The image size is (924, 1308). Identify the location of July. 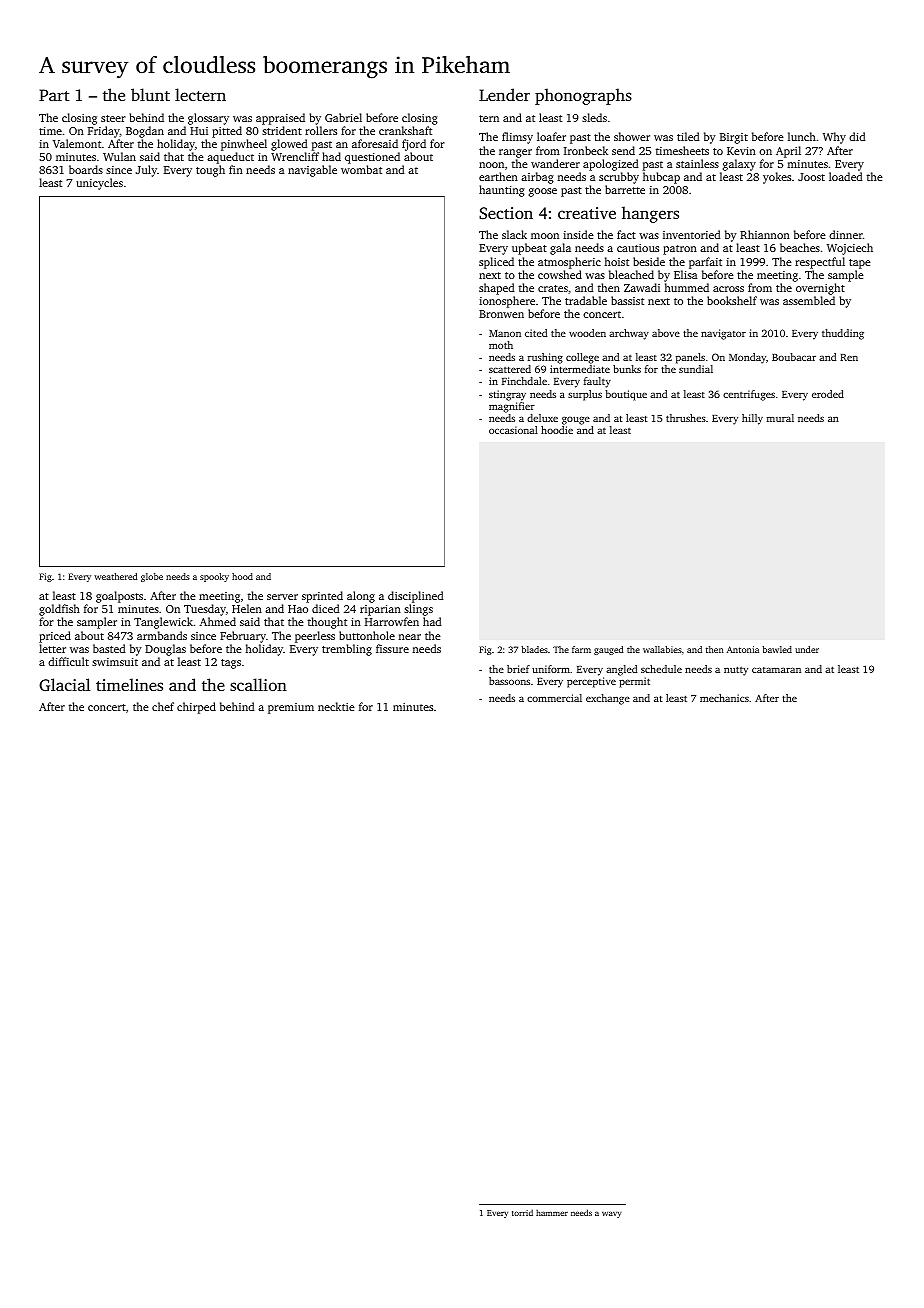
(146, 171).
